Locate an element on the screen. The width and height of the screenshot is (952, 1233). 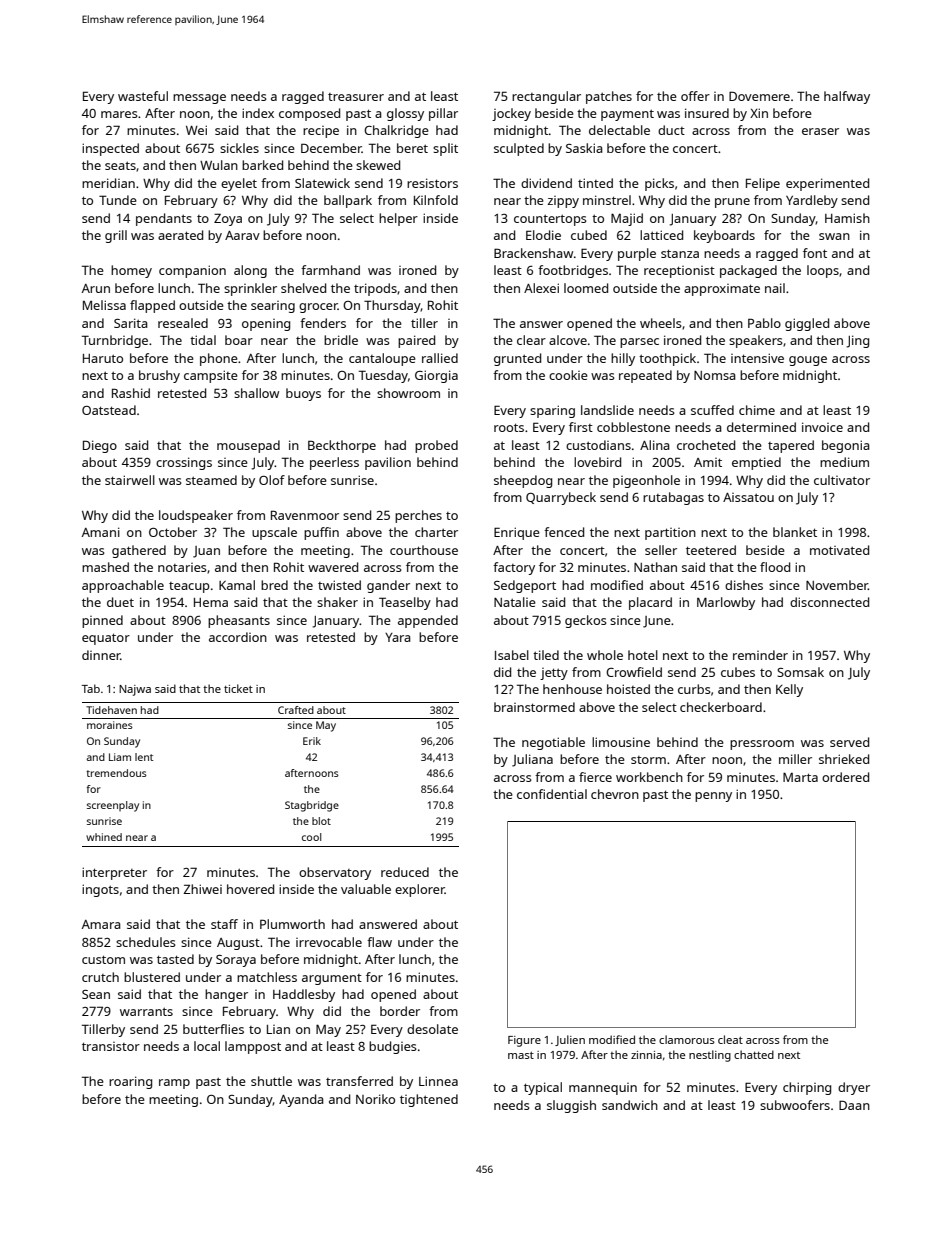
confidential is located at coordinates (552, 794).
